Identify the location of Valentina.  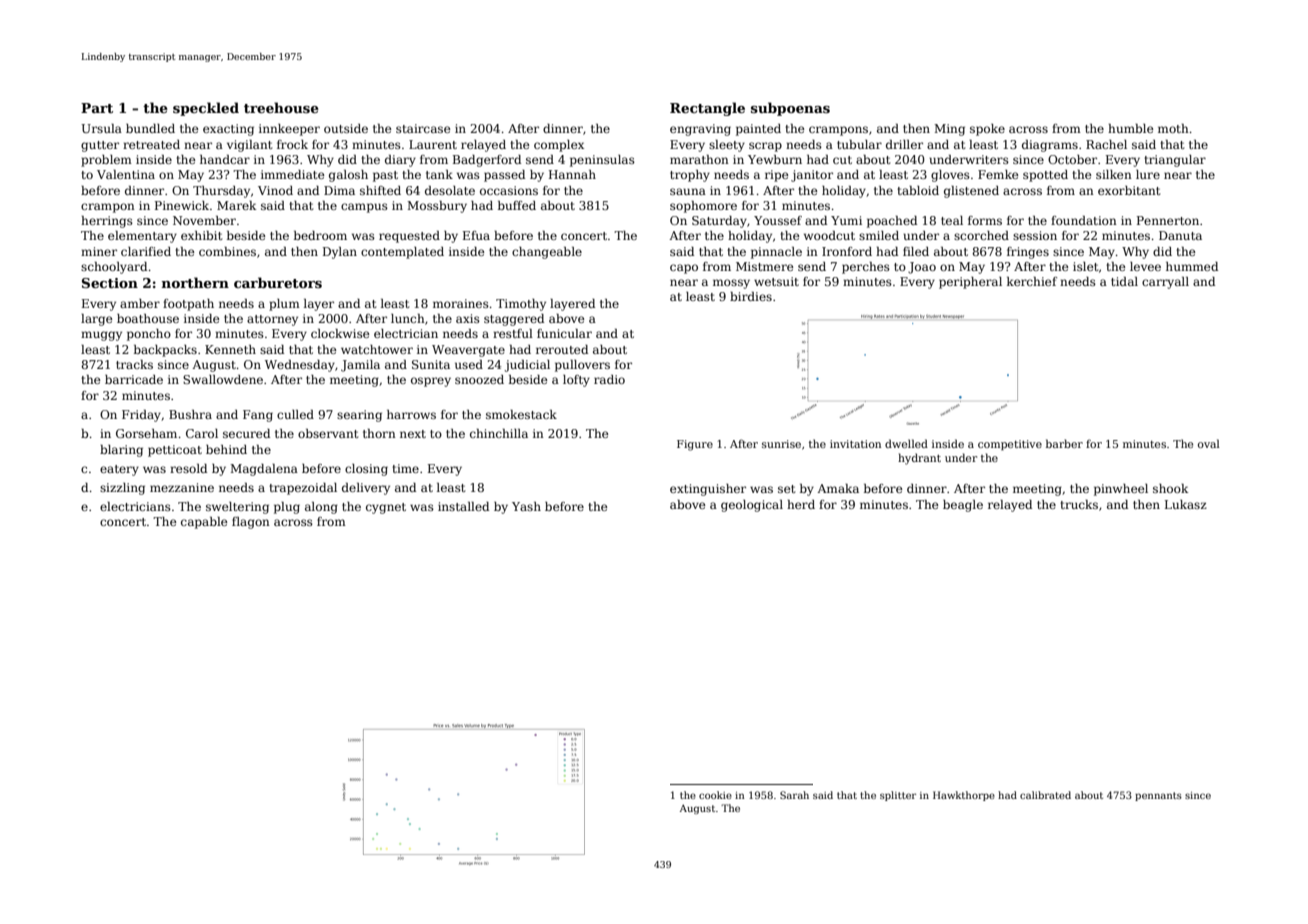
(126, 174).
